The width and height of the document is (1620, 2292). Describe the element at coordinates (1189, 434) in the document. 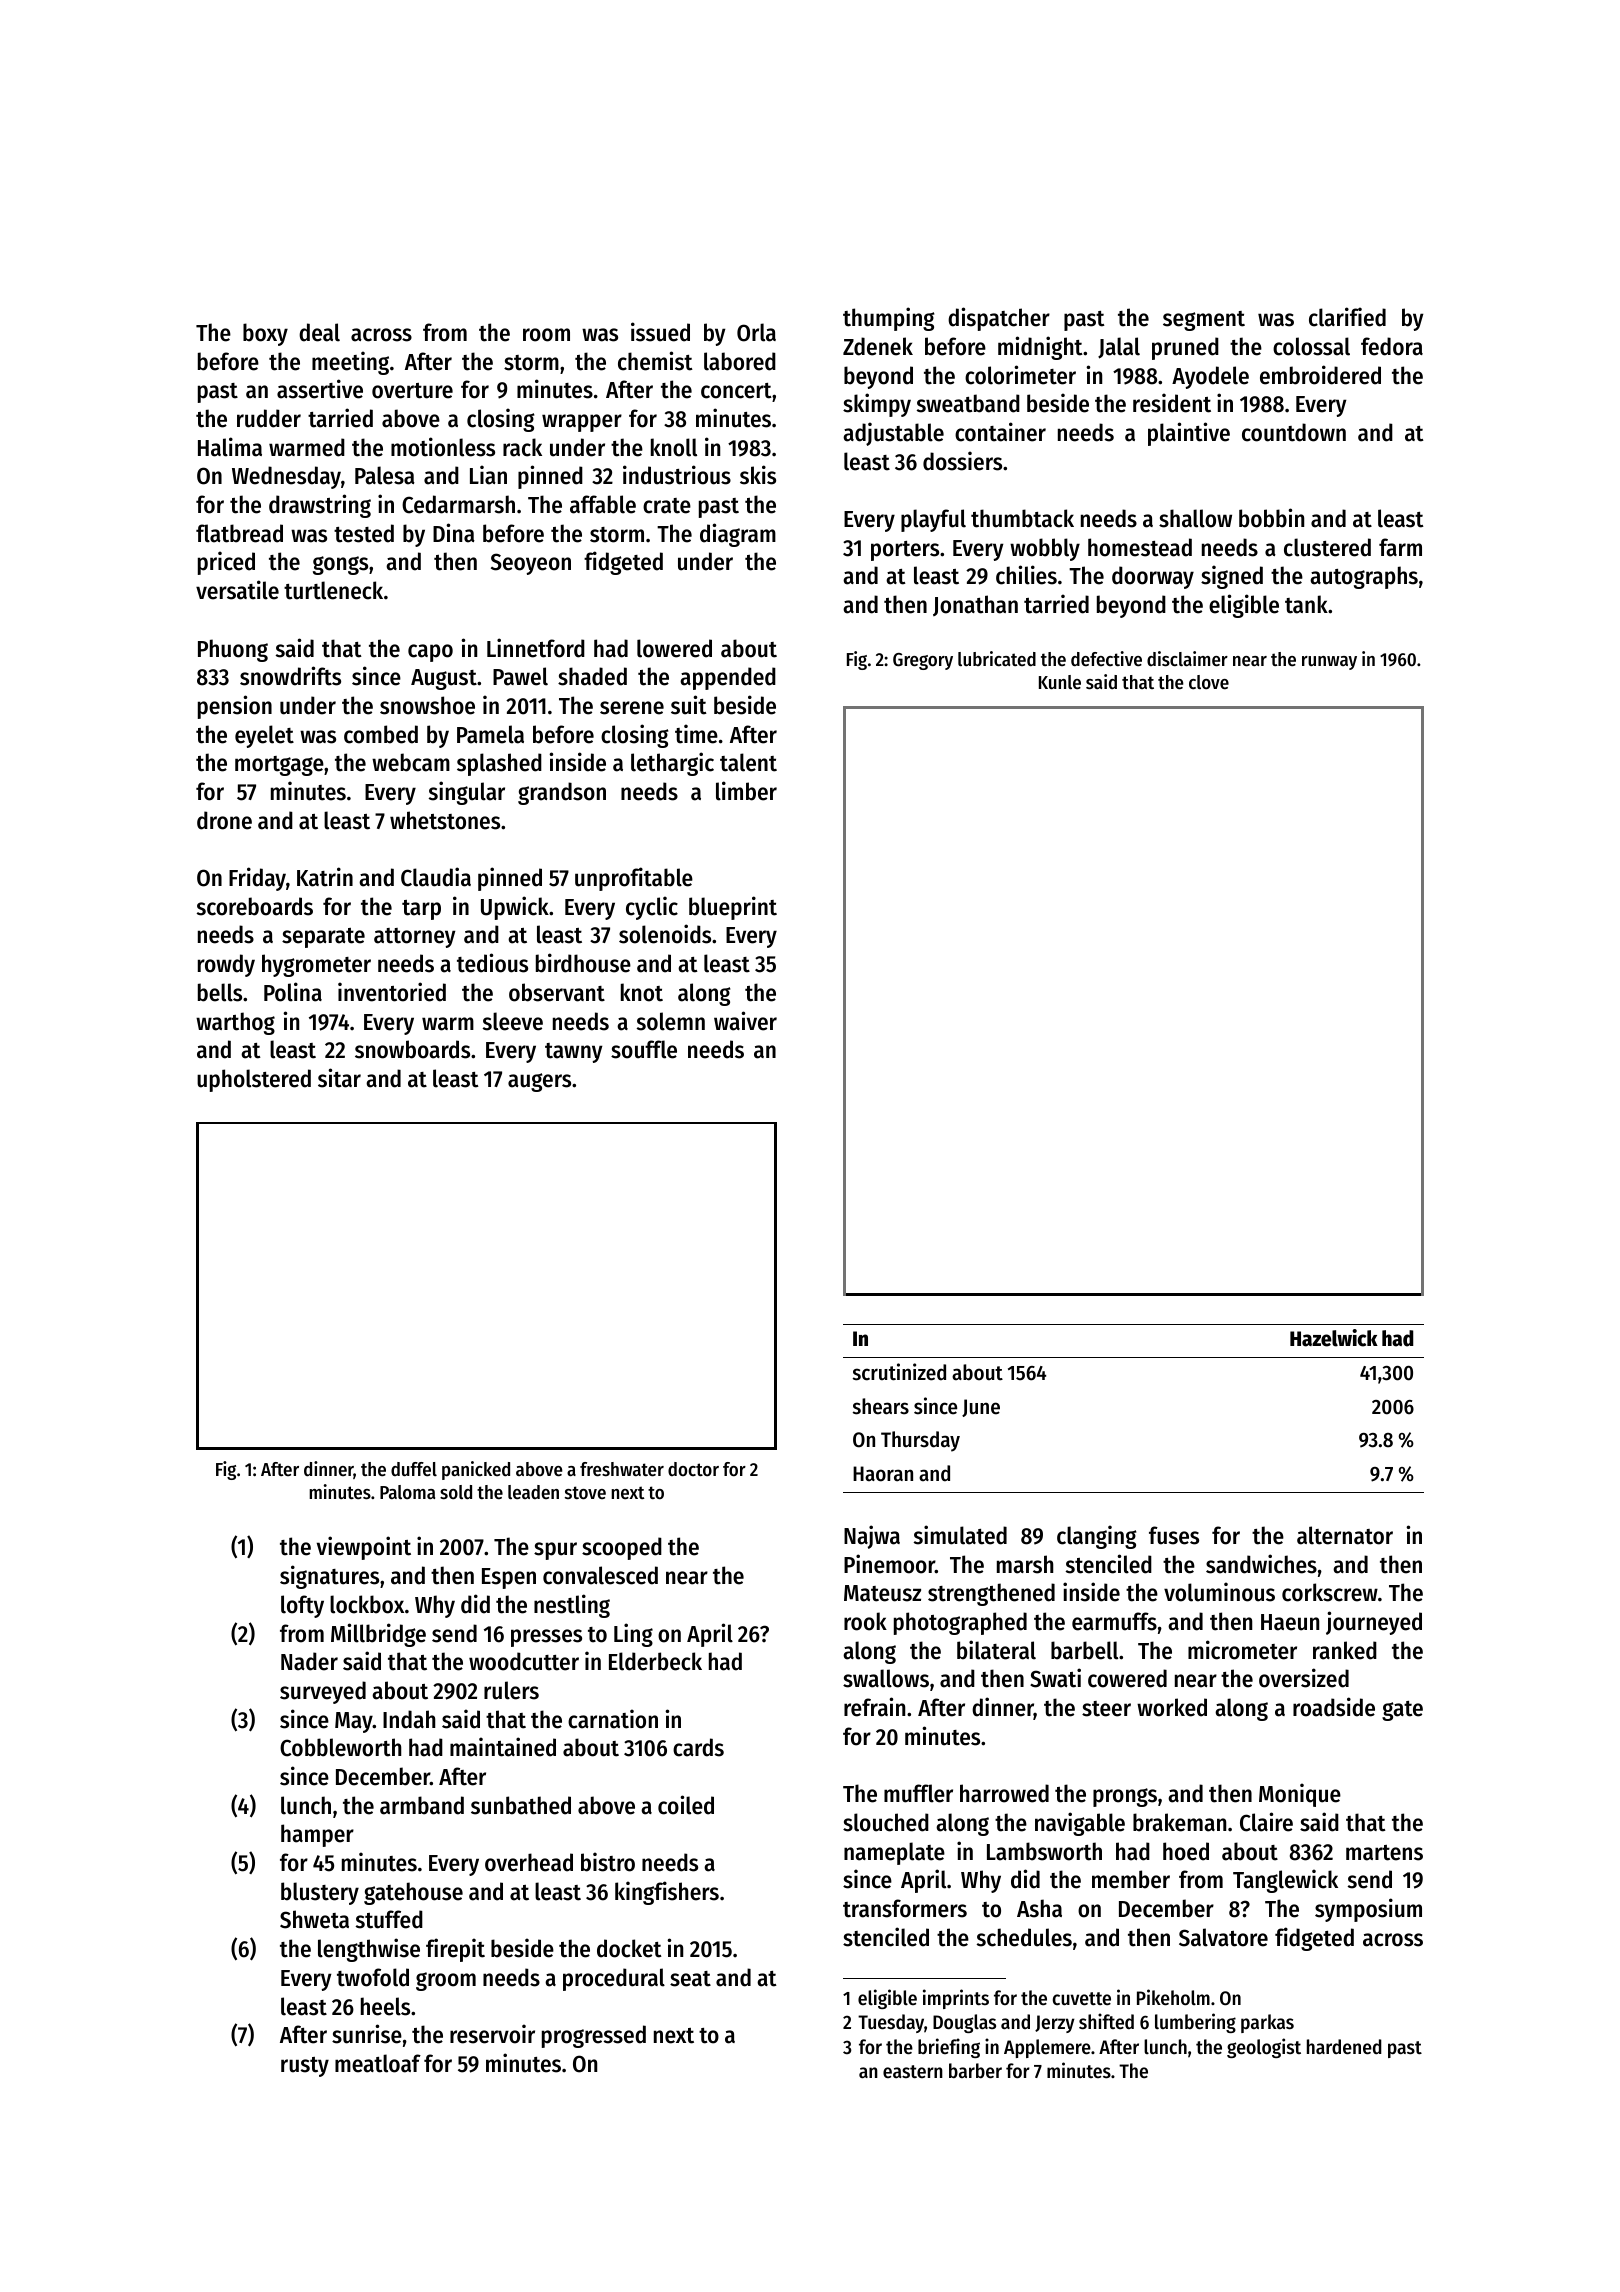

I see `plaintive` at that location.
